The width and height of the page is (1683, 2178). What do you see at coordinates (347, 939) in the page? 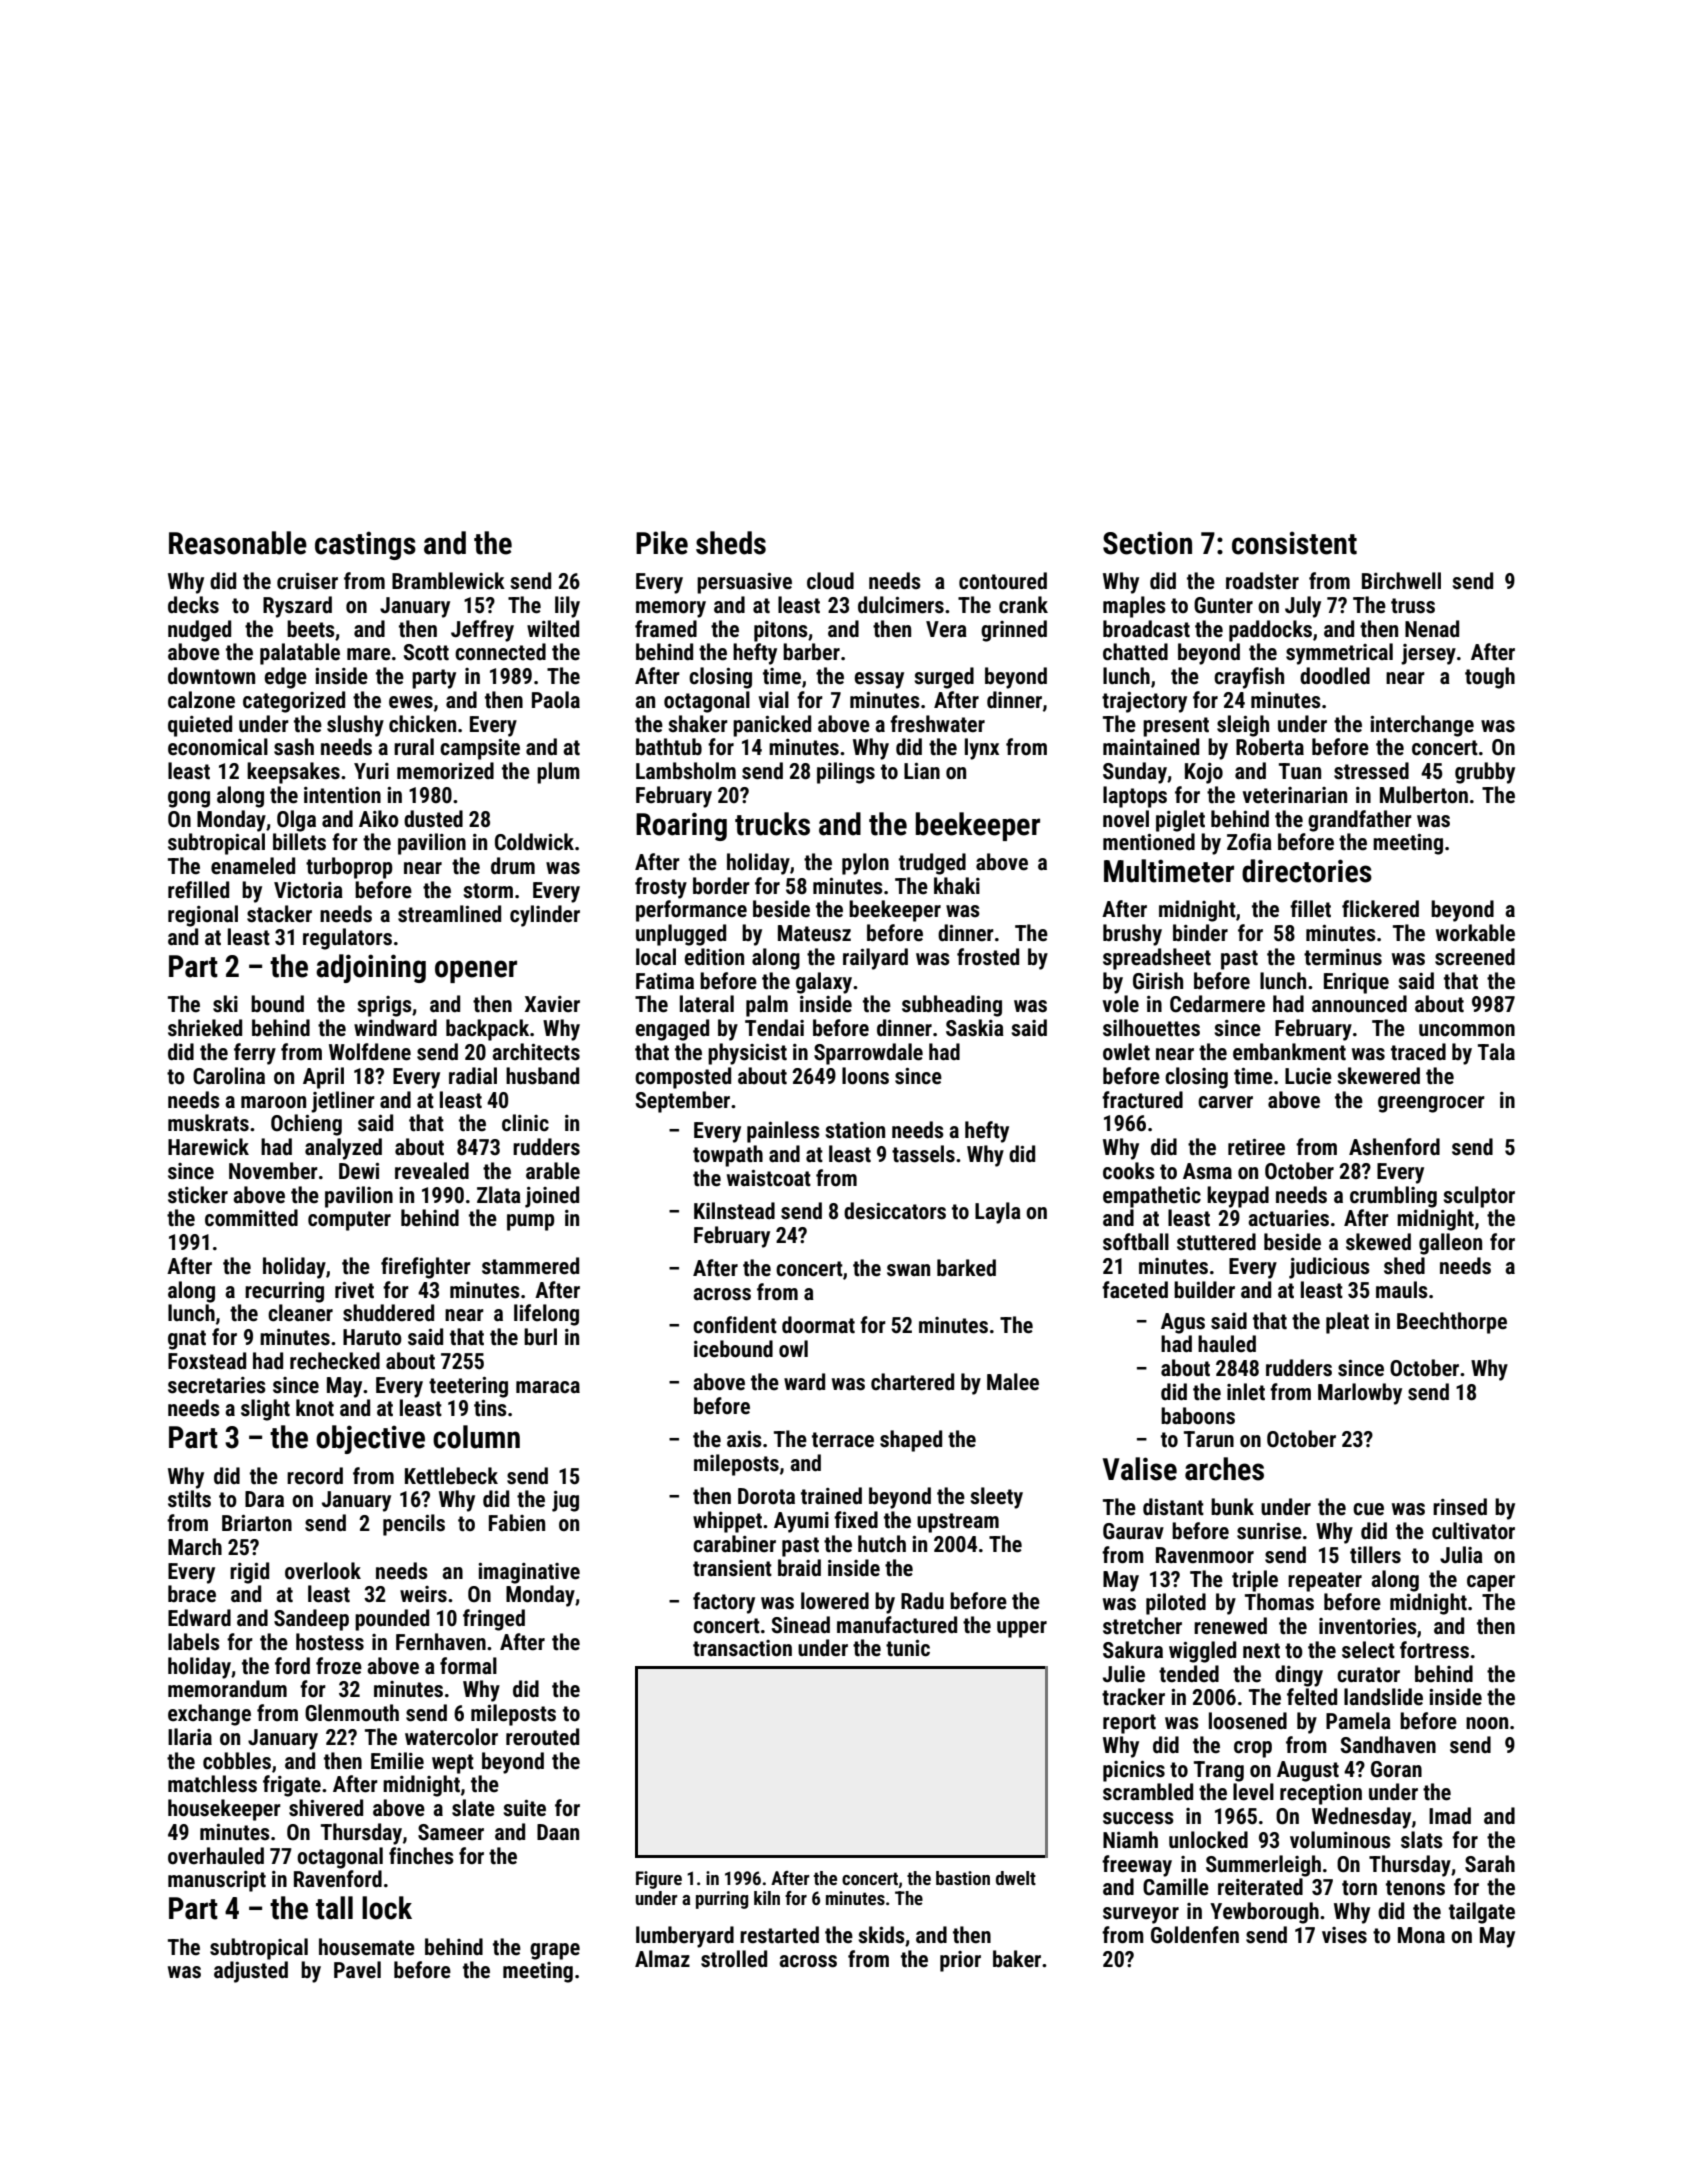
I see `regulators` at bounding box center [347, 939].
